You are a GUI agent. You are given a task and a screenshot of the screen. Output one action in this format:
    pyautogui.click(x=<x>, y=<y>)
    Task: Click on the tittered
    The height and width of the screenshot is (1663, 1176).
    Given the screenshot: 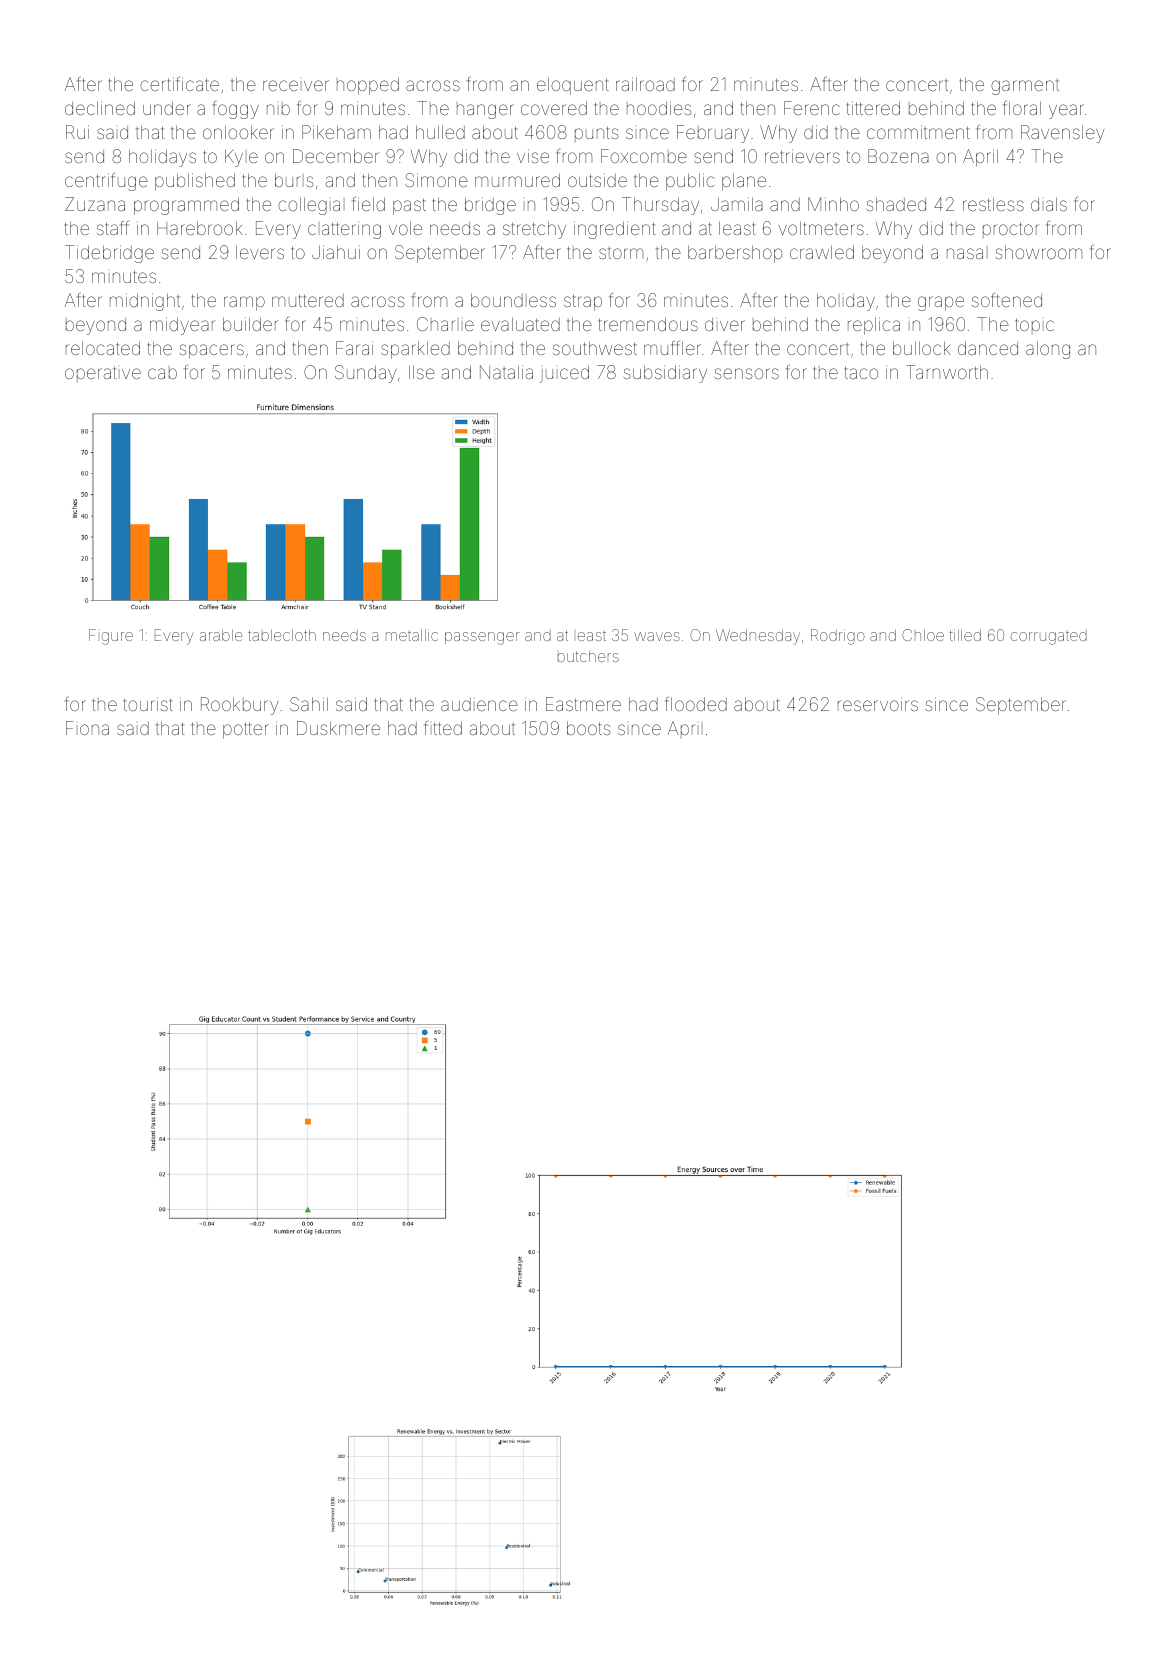 What is the action you would take?
    pyautogui.click(x=873, y=108)
